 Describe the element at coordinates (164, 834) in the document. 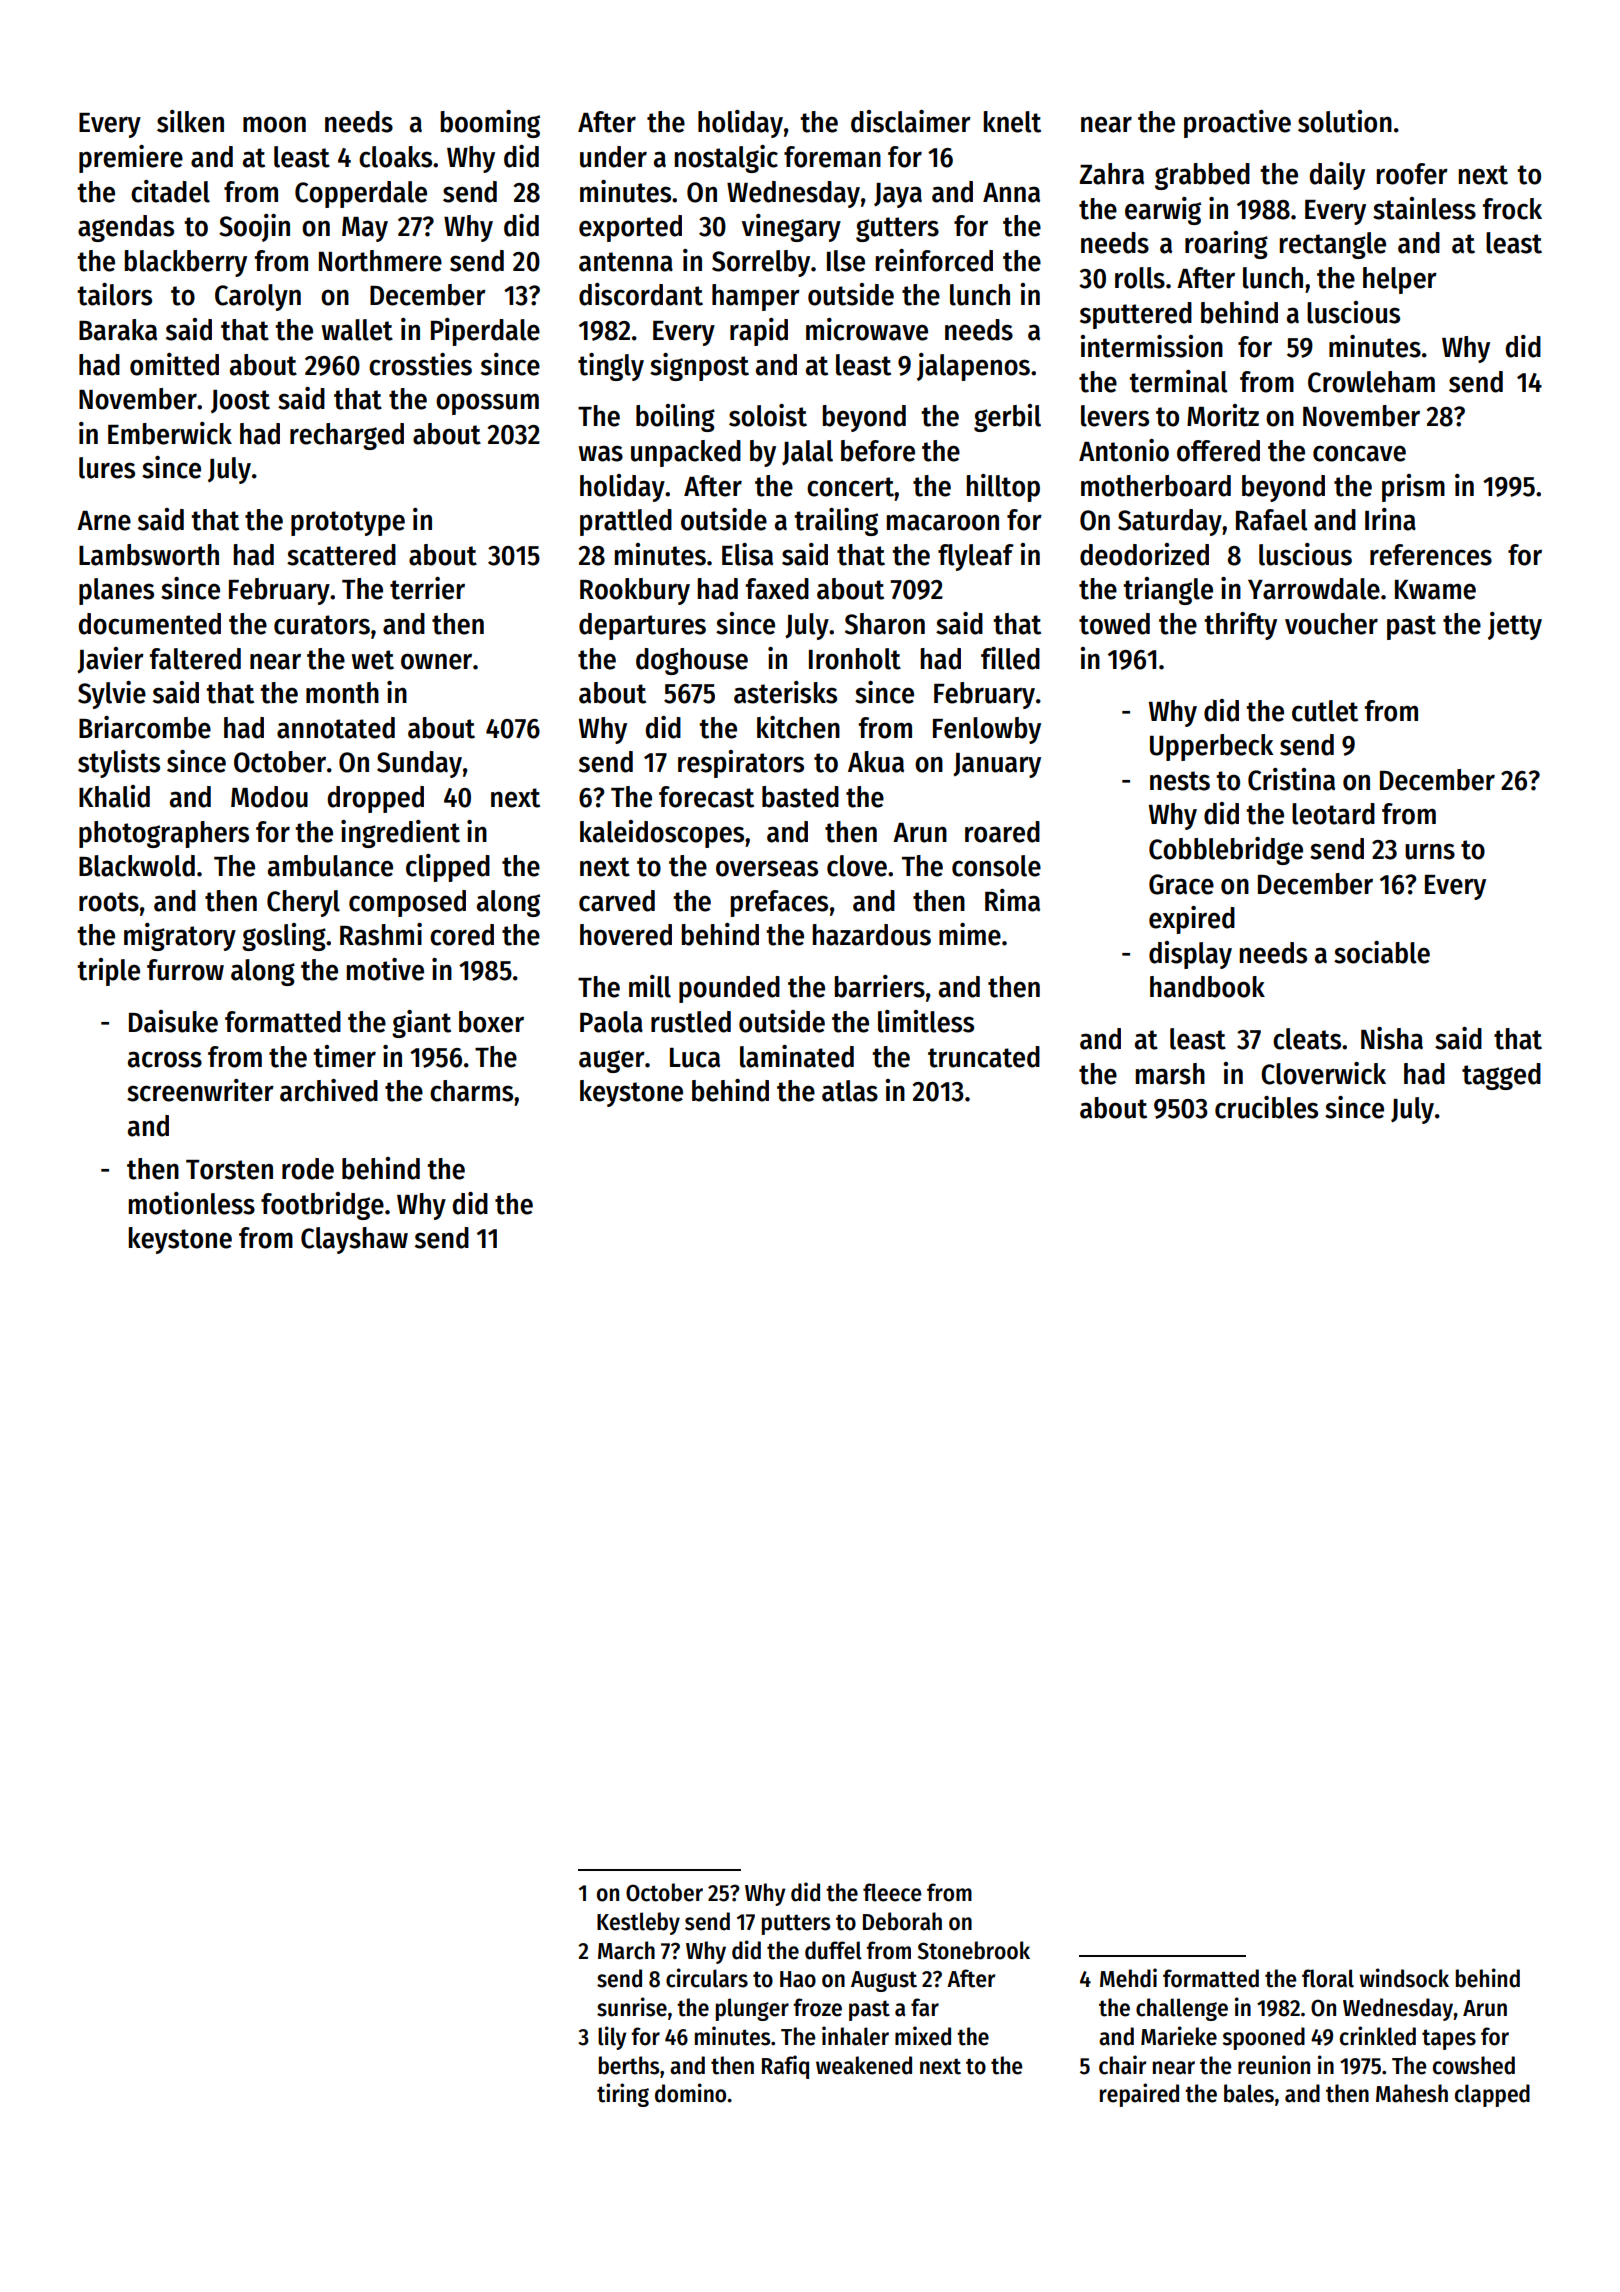

I see `photographers` at that location.
